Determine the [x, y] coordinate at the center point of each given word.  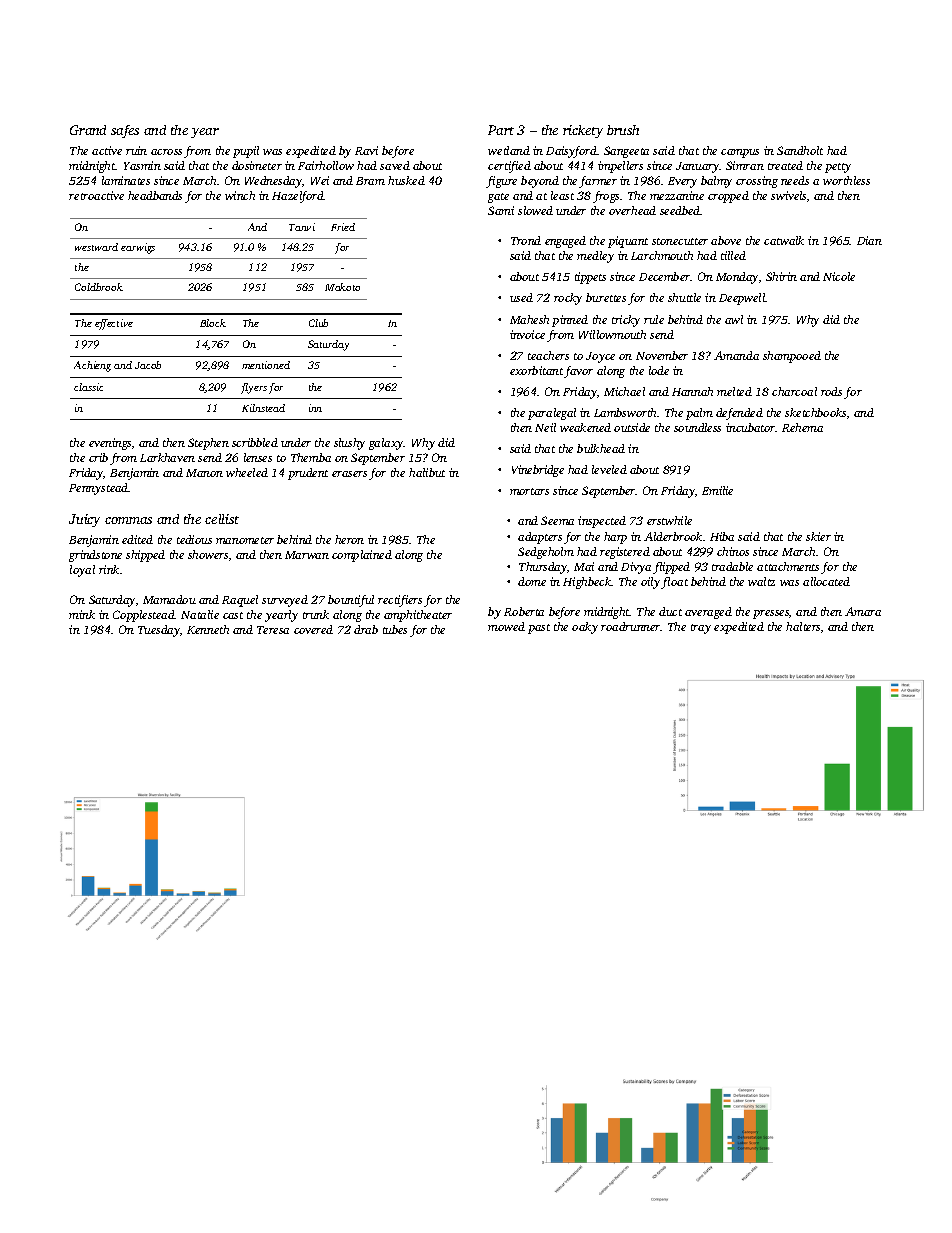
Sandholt [800, 150]
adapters [540, 538]
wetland [509, 150]
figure [501, 182]
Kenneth [208, 629]
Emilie [717, 490]
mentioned [266, 365]
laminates [126, 180]
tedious [194, 539]
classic [88, 387]
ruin [136, 150]
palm [699, 414]
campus [740, 153]
